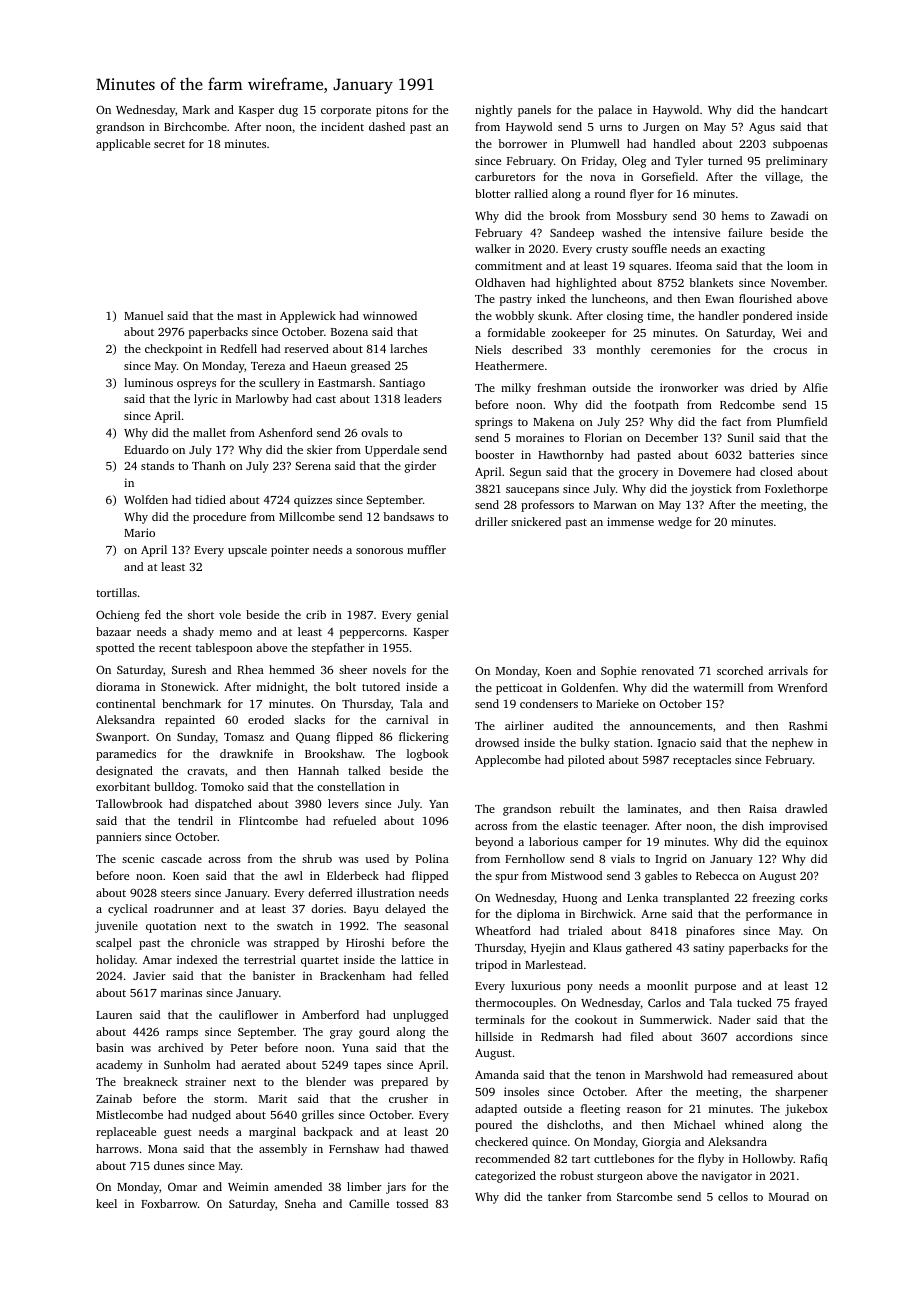 This page has height=1308, width=924. I want to click on Hawthornby, so click(571, 456).
